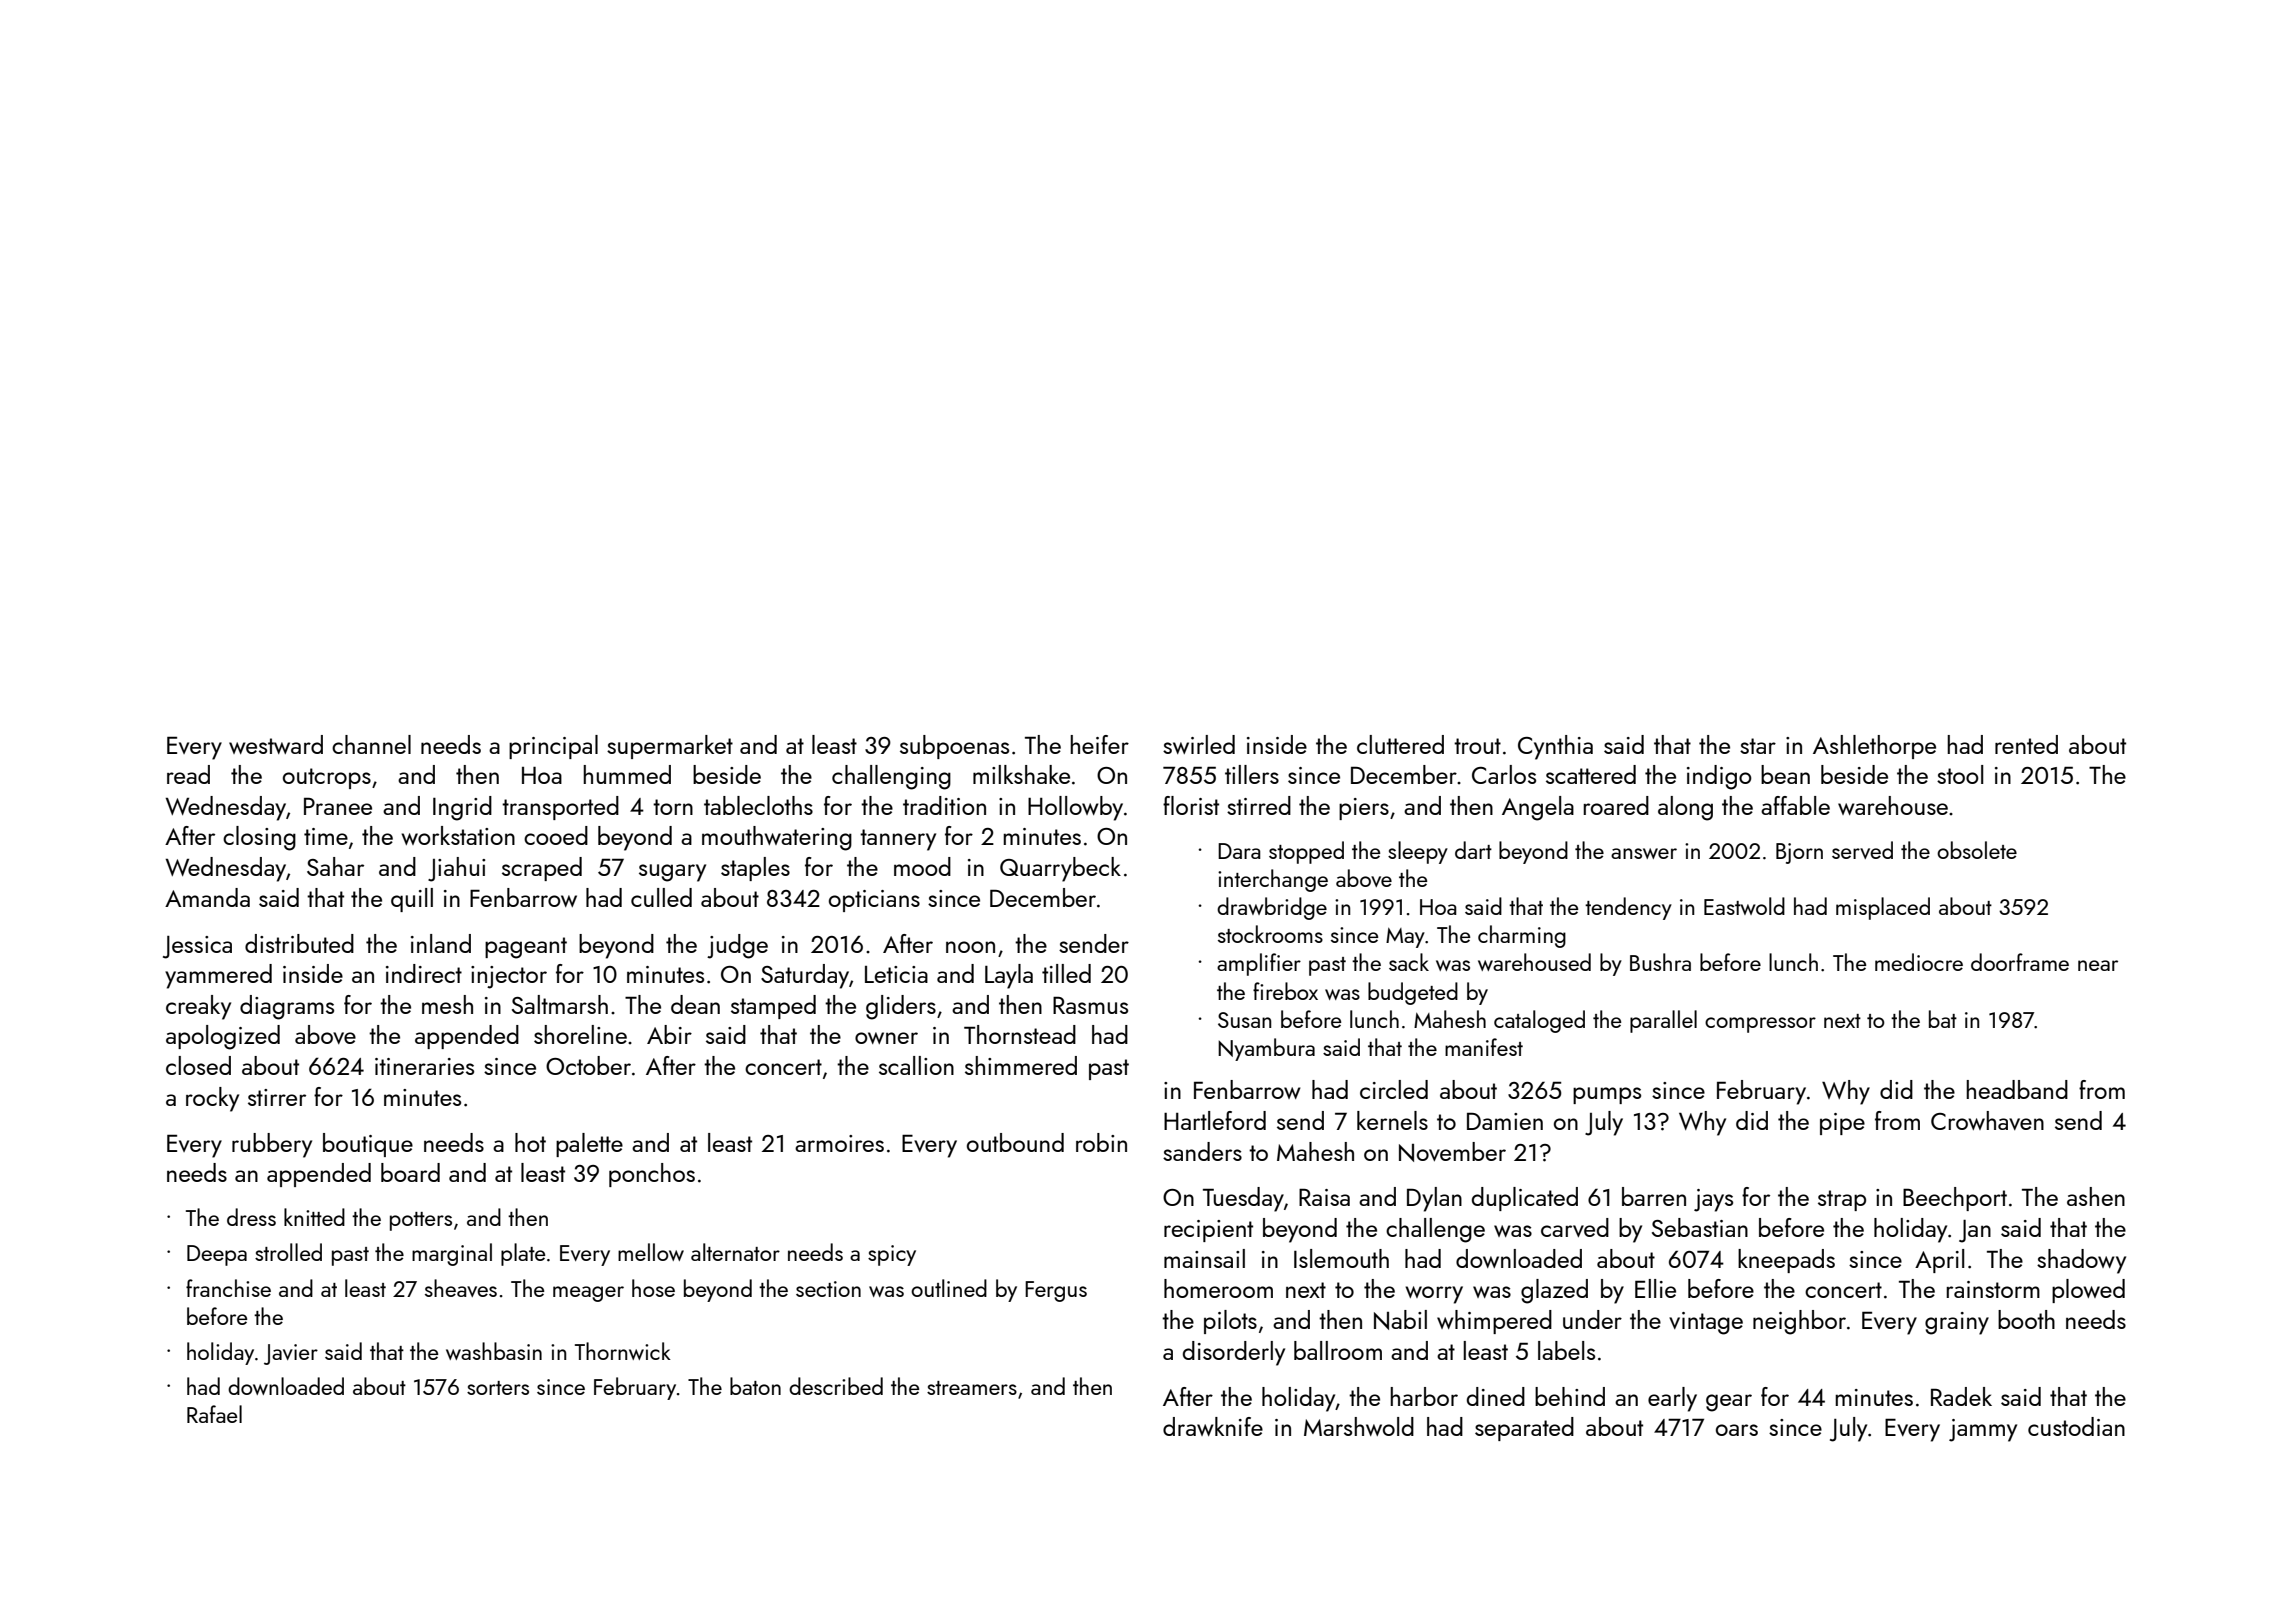 The height and width of the screenshot is (1620, 2292). Describe the element at coordinates (1213, 1426) in the screenshot. I see `drawknife` at that location.
